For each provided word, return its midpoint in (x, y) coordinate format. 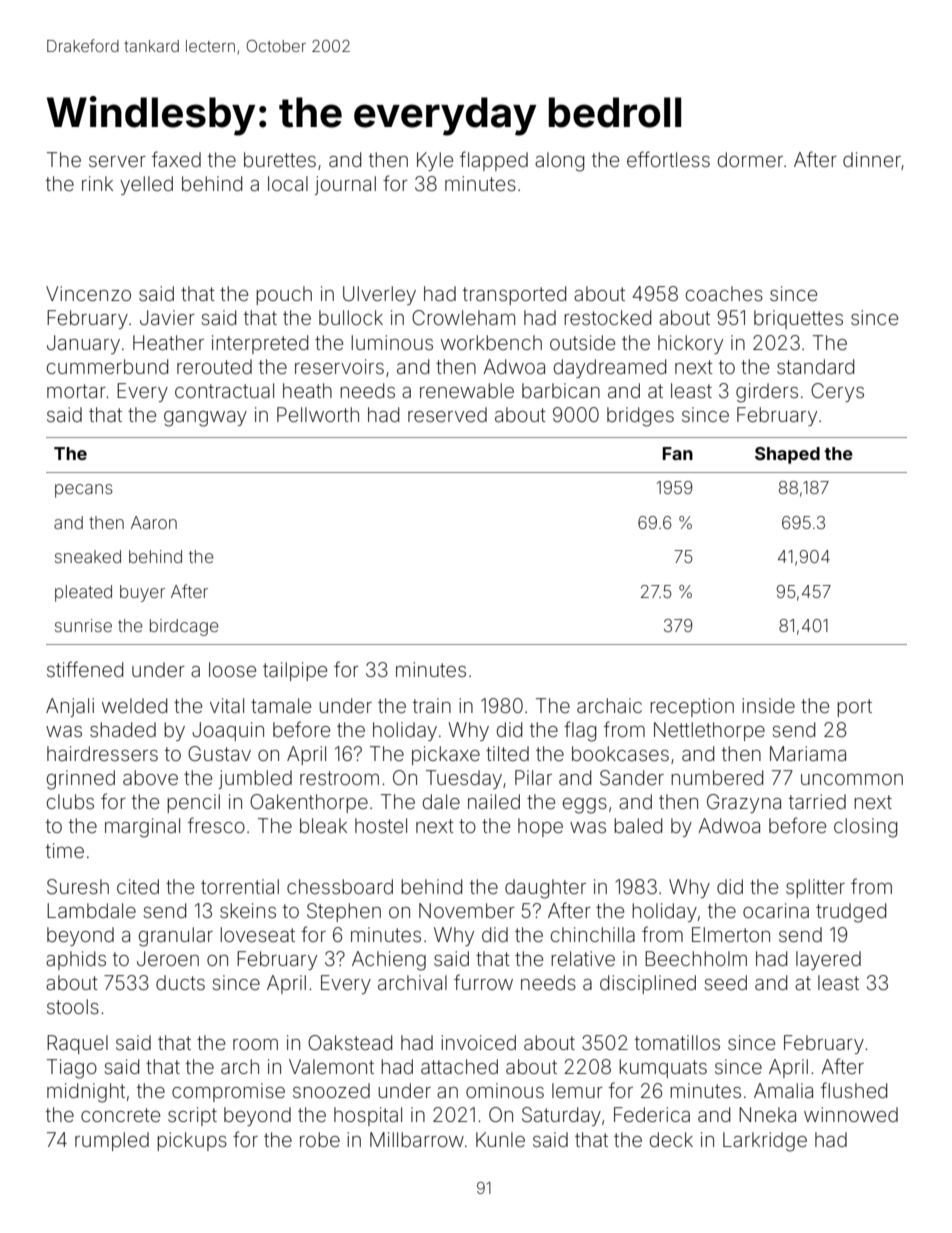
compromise (228, 1092)
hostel (381, 825)
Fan (677, 453)
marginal (142, 828)
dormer (750, 159)
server (117, 161)
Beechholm (696, 958)
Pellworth (318, 414)
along (559, 162)
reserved (447, 414)
